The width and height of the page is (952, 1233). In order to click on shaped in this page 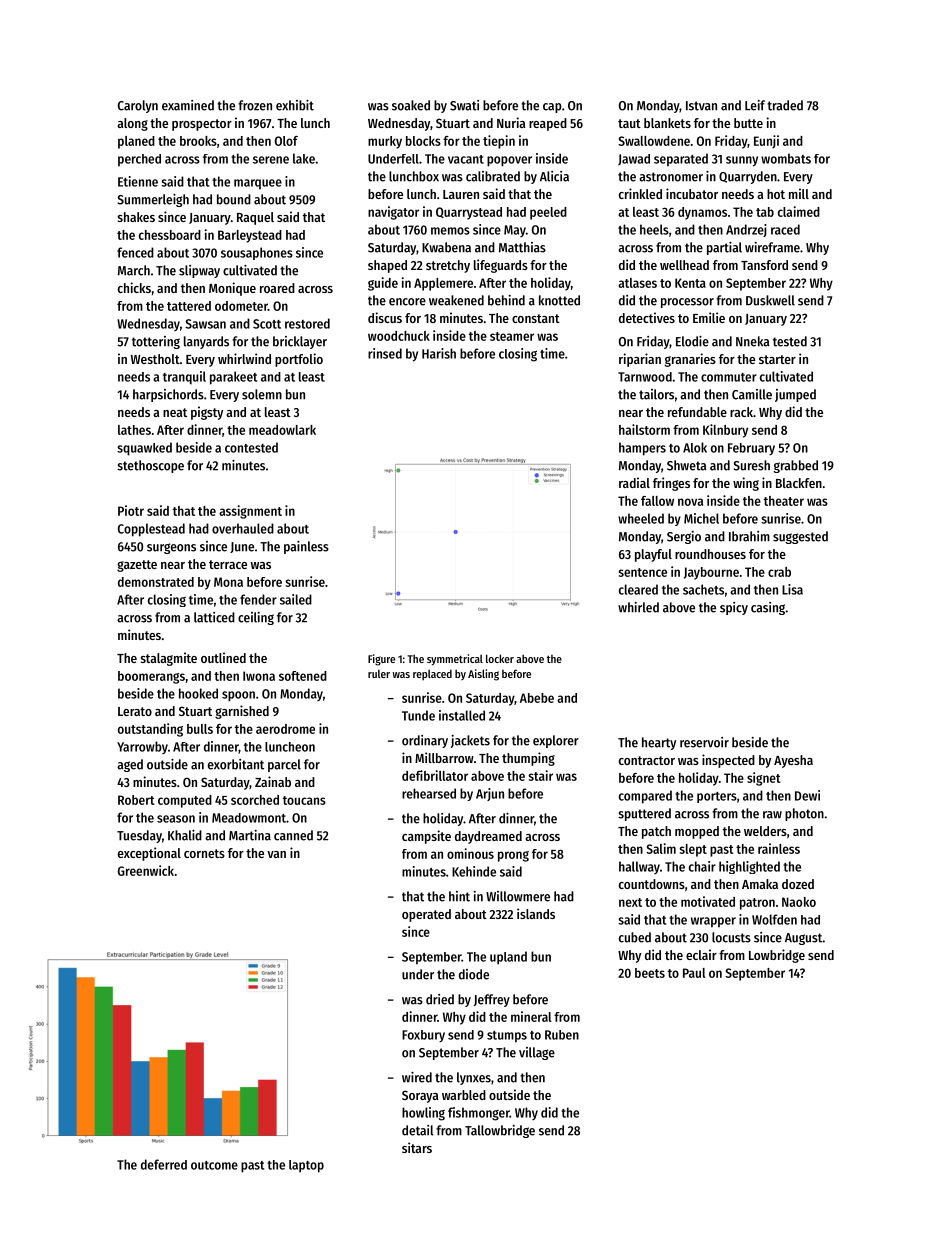, I will do `click(387, 266)`.
